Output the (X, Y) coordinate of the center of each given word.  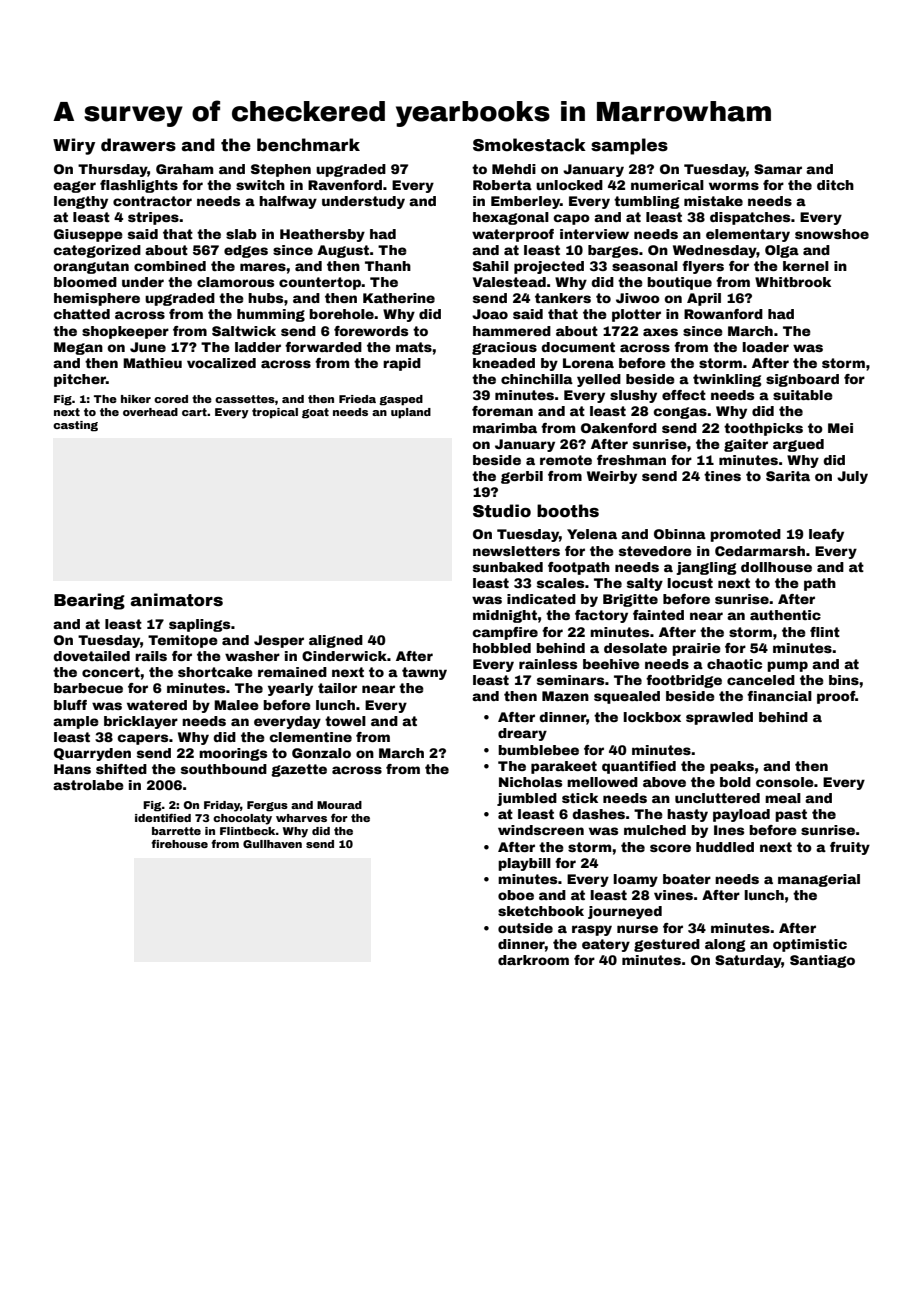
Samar (778, 169)
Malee (236, 705)
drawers (138, 145)
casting (75, 426)
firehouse (179, 843)
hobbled (502, 648)
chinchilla (537, 379)
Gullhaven (272, 844)
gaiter (746, 445)
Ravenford (345, 185)
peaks (732, 767)
